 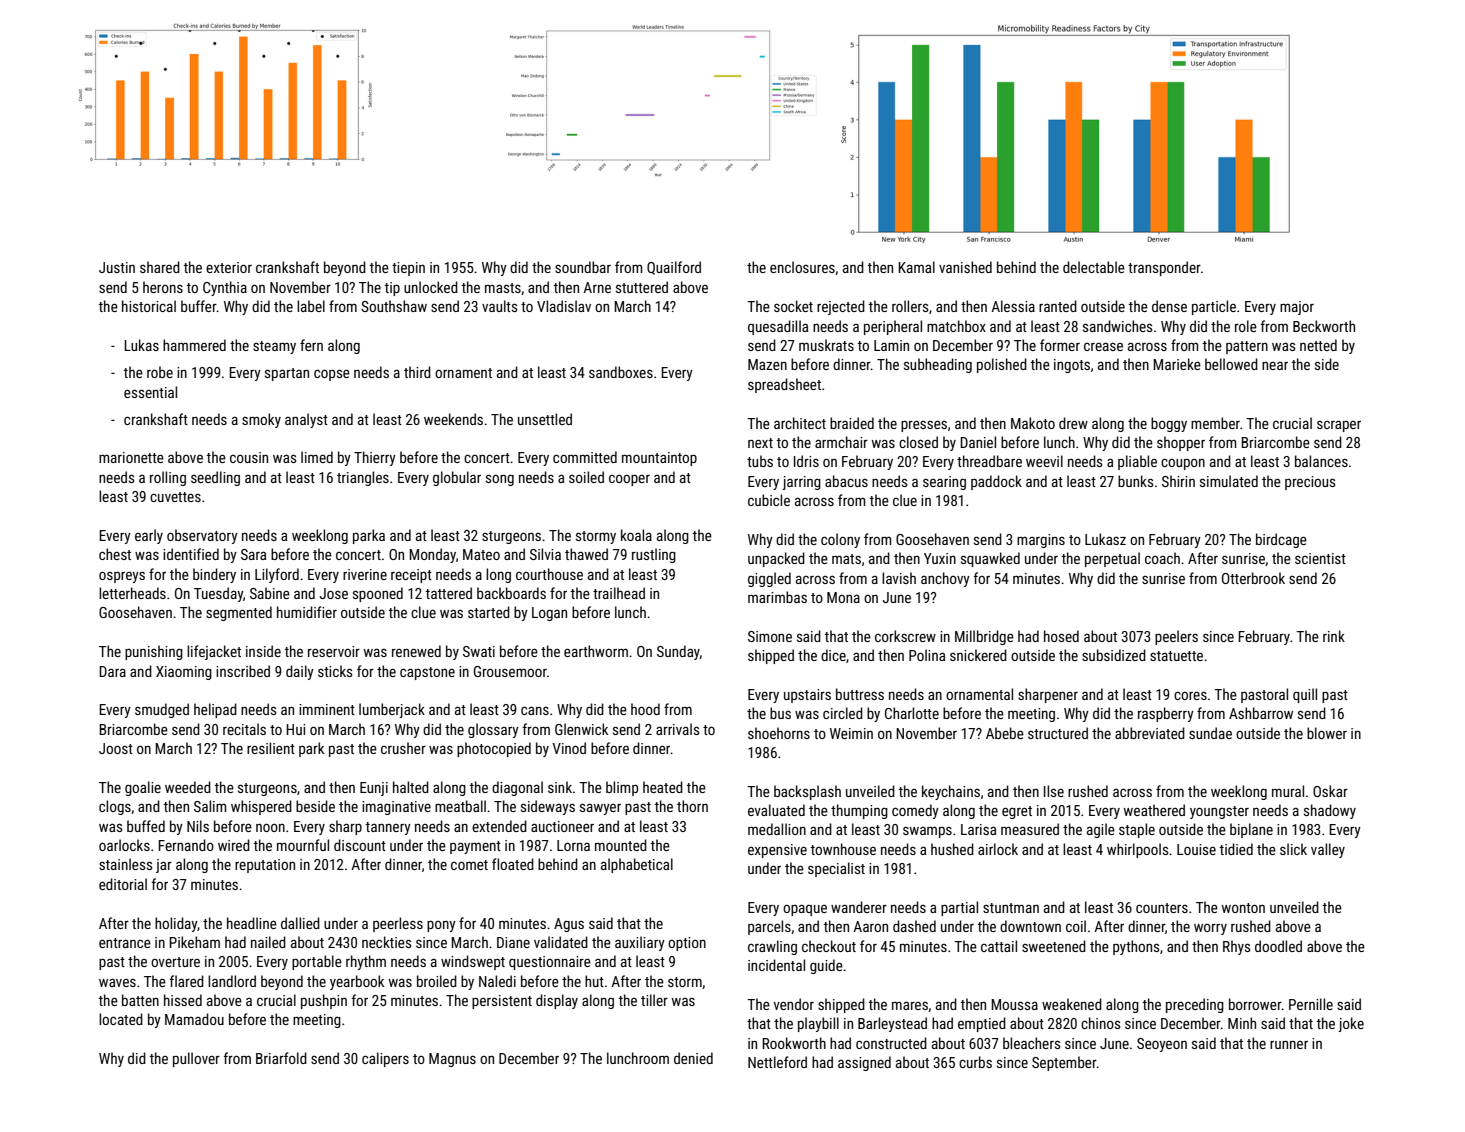 I want to click on pullover, so click(x=196, y=1059).
